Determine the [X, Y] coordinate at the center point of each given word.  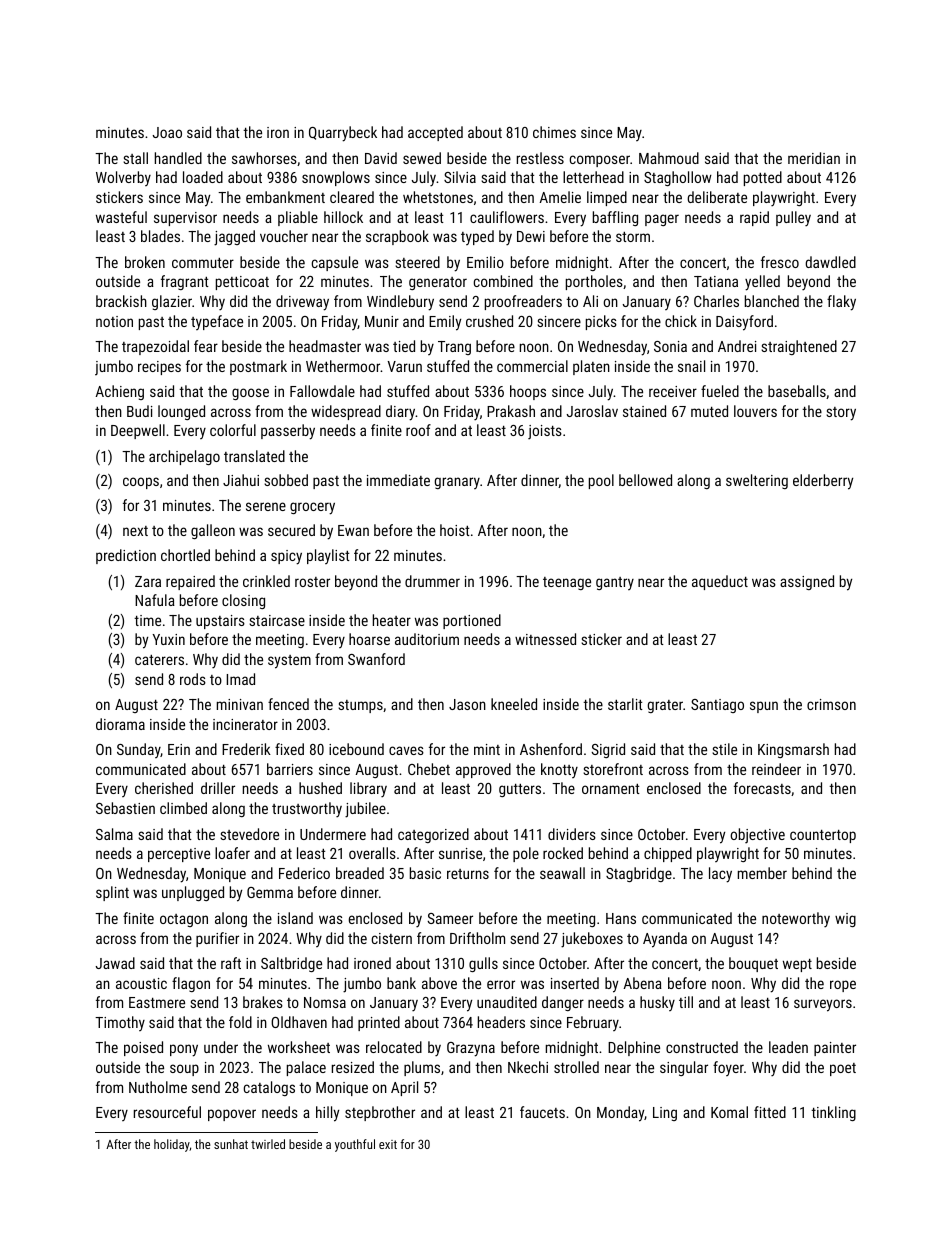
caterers [159, 660]
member [762, 873]
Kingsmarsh [793, 750]
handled [178, 158]
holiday [172, 1145]
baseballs [797, 391]
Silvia [460, 177]
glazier [172, 302]
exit [388, 1144]
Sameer [450, 918]
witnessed [545, 639]
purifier [217, 939]
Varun [405, 366]
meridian [814, 158]
